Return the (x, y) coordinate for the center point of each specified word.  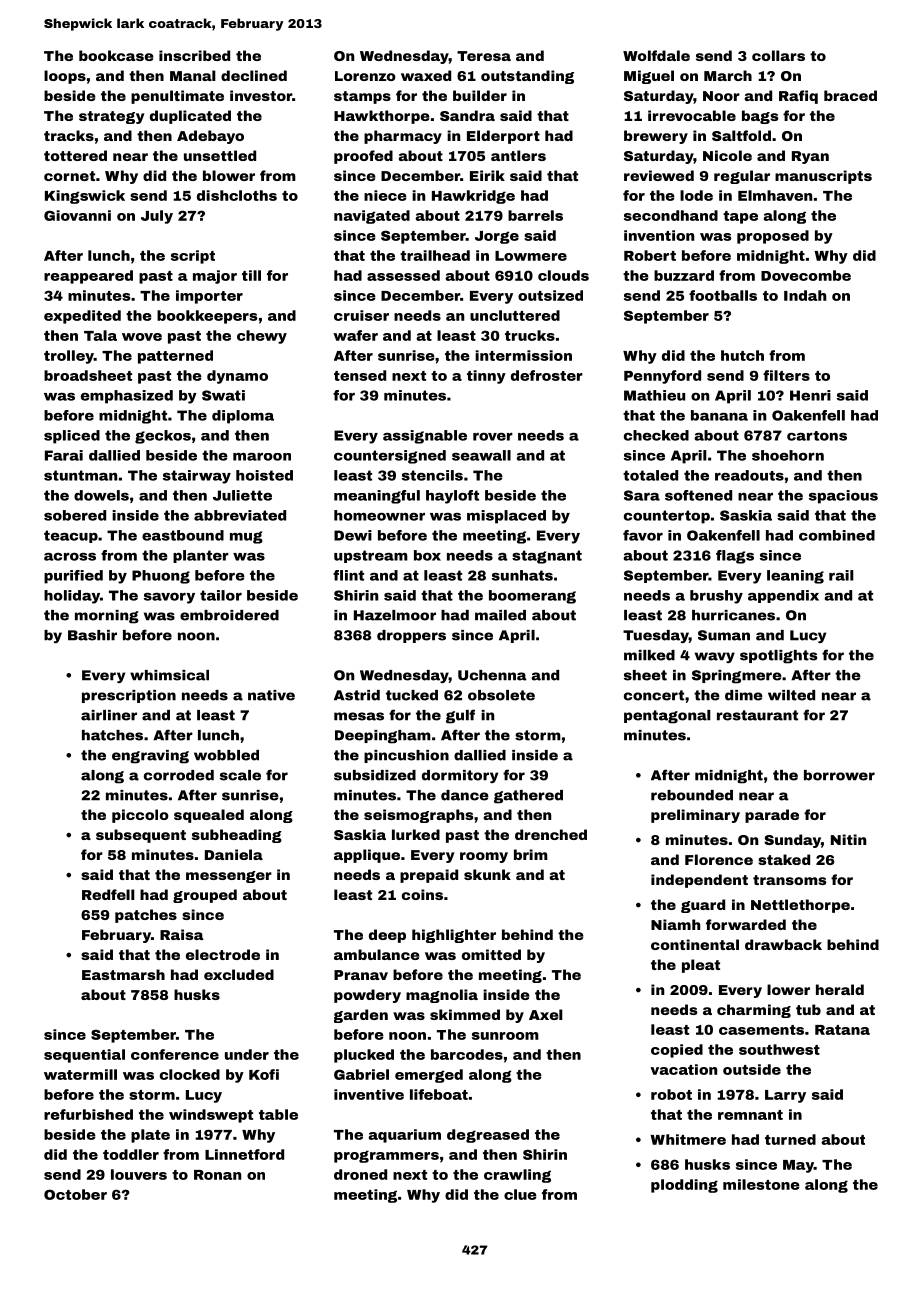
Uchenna (492, 675)
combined (837, 535)
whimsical (169, 675)
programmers (386, 1156)
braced (850, 95)
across (70, 557)
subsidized (375, 775)
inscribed (194, 55)
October (75, 1194)
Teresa (484, 56)
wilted (791, 695)
